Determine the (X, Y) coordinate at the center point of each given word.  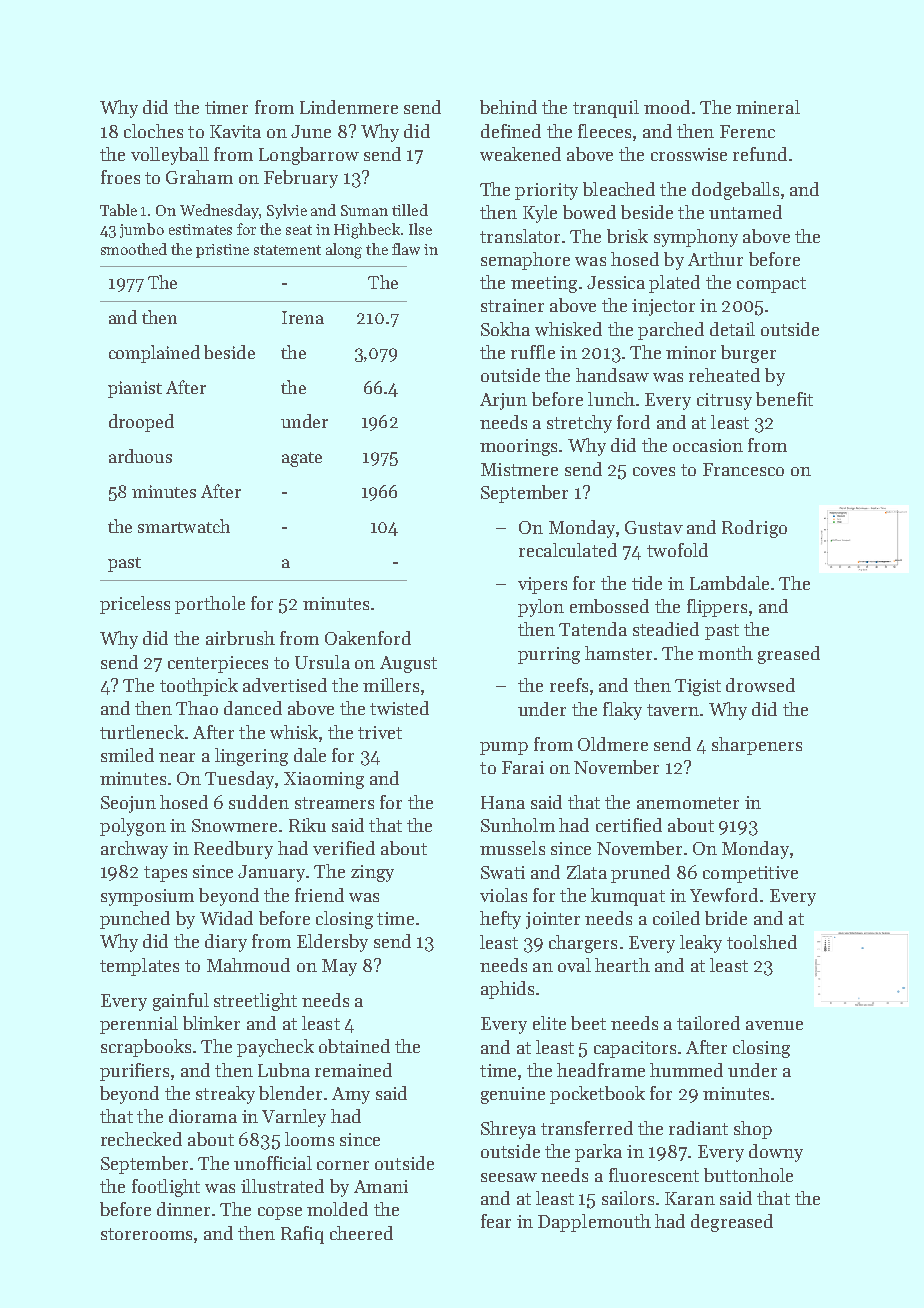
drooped (141, 423)
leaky (701, 944)
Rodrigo (754, 529)
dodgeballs (735, 191)
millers (391, 685)
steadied (666, 629)
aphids (507, 990)
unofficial (273, 1163)
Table (118, 210)
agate (302, 459)
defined (511, 131)
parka (598, 1153)
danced (253, 708)
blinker (211, 1023)
